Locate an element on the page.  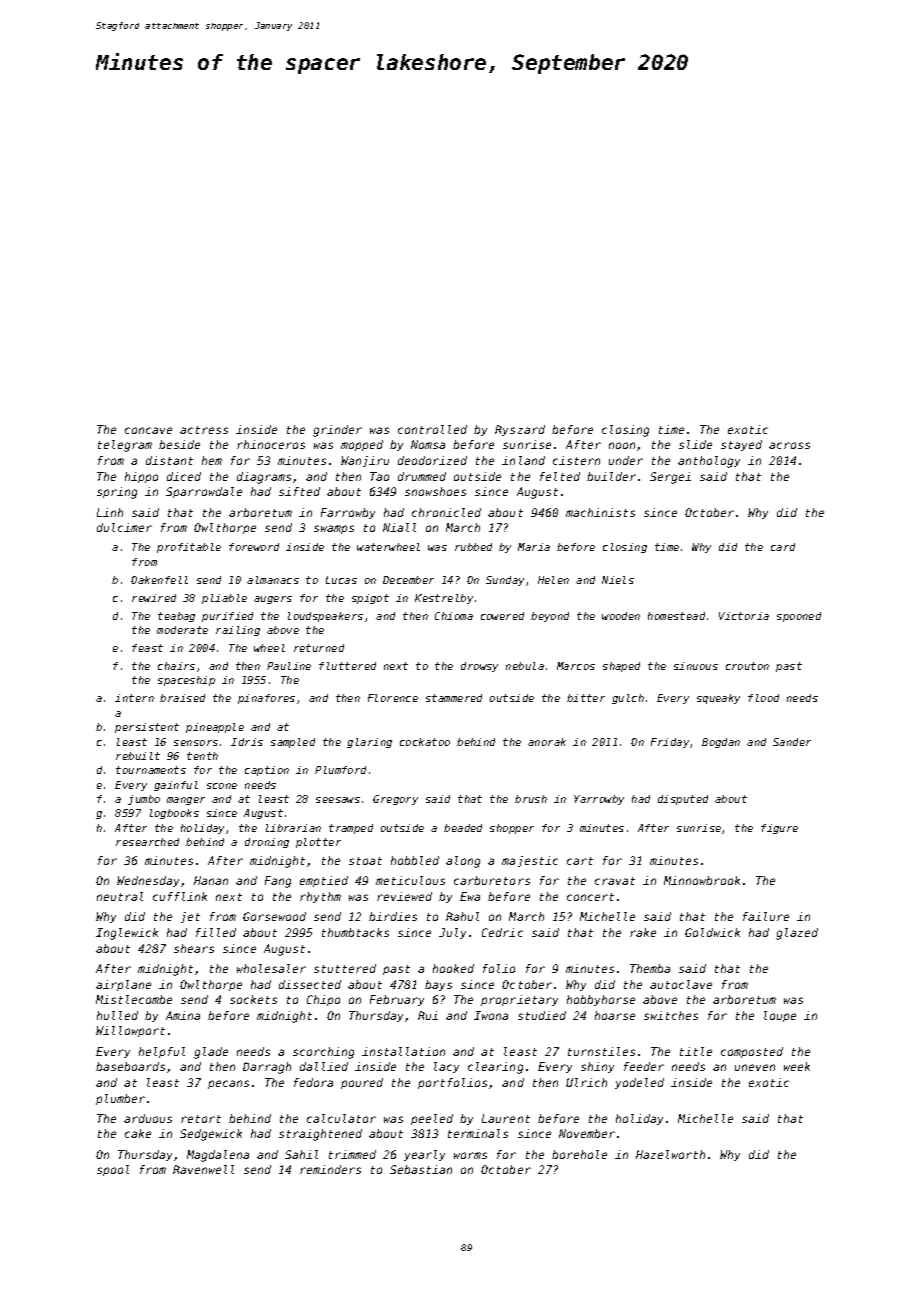
cockatoo is located at coordinates (425, 742).
